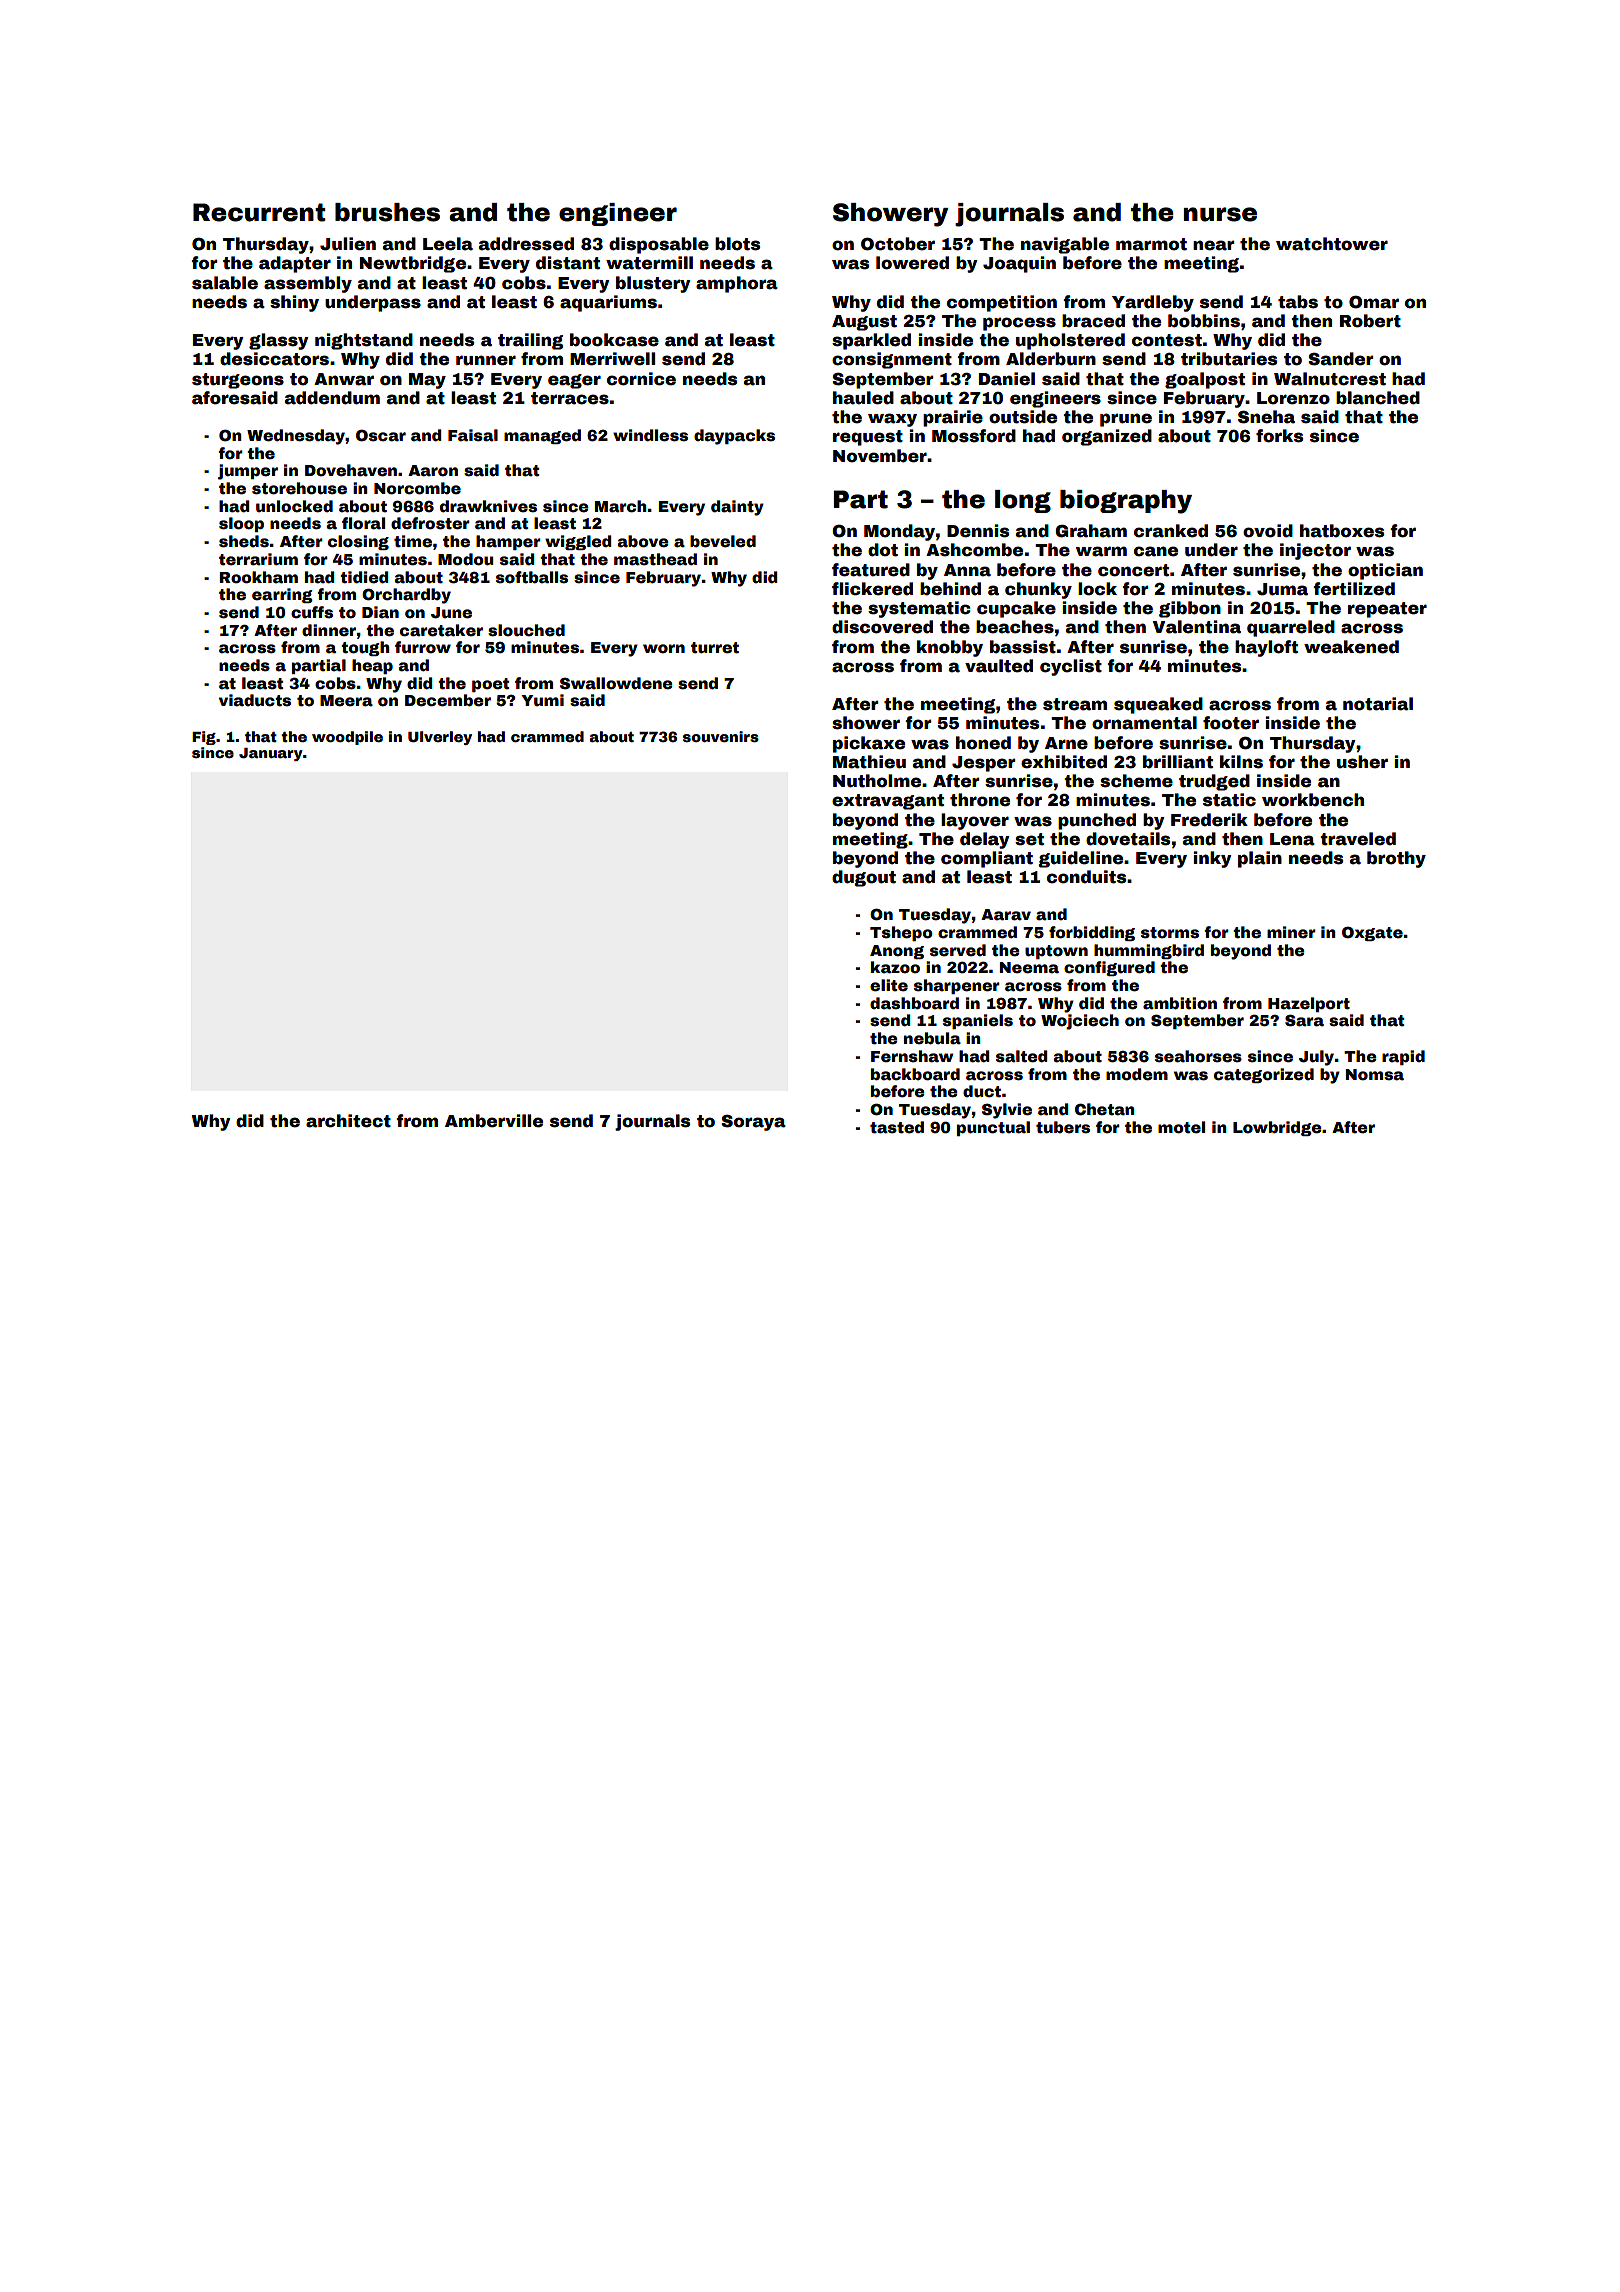  Describe the element at coordinates (1220, 214) in the screenshot. I see `nurse` at that location.
